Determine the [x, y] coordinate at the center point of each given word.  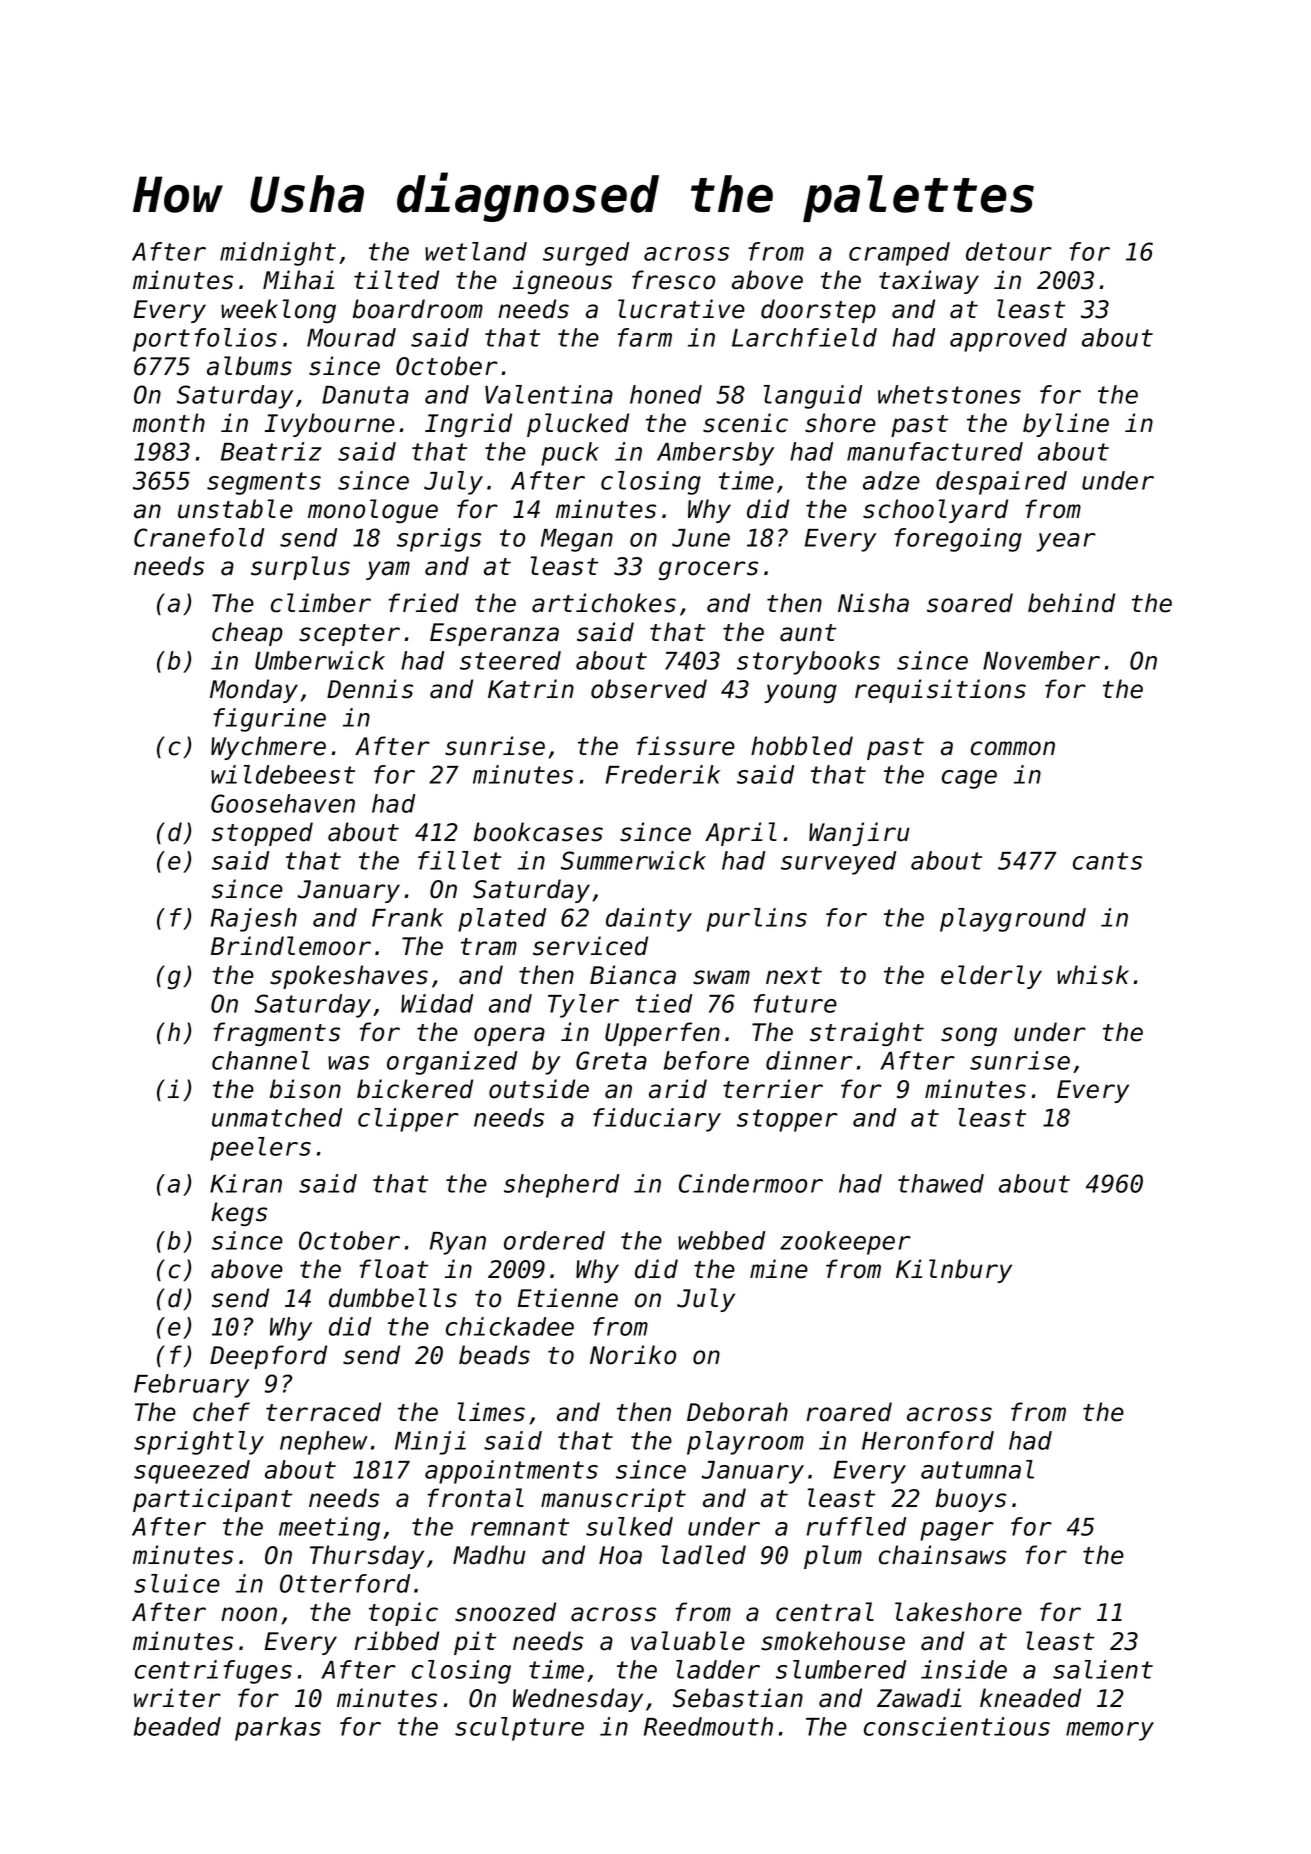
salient [1103, 1669]
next [794, 976]
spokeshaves [349, 977]
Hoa [620, 1555]
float [394, 1269]
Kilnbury [954, 1271]
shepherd [561, 1186]
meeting [329, 1529]
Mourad [351, 337]
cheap [247, 634]
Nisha [873, 603]
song [969, 1036]
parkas [278, 1729]
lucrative [681, 309]
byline [1066, 425]
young [800, 693]
